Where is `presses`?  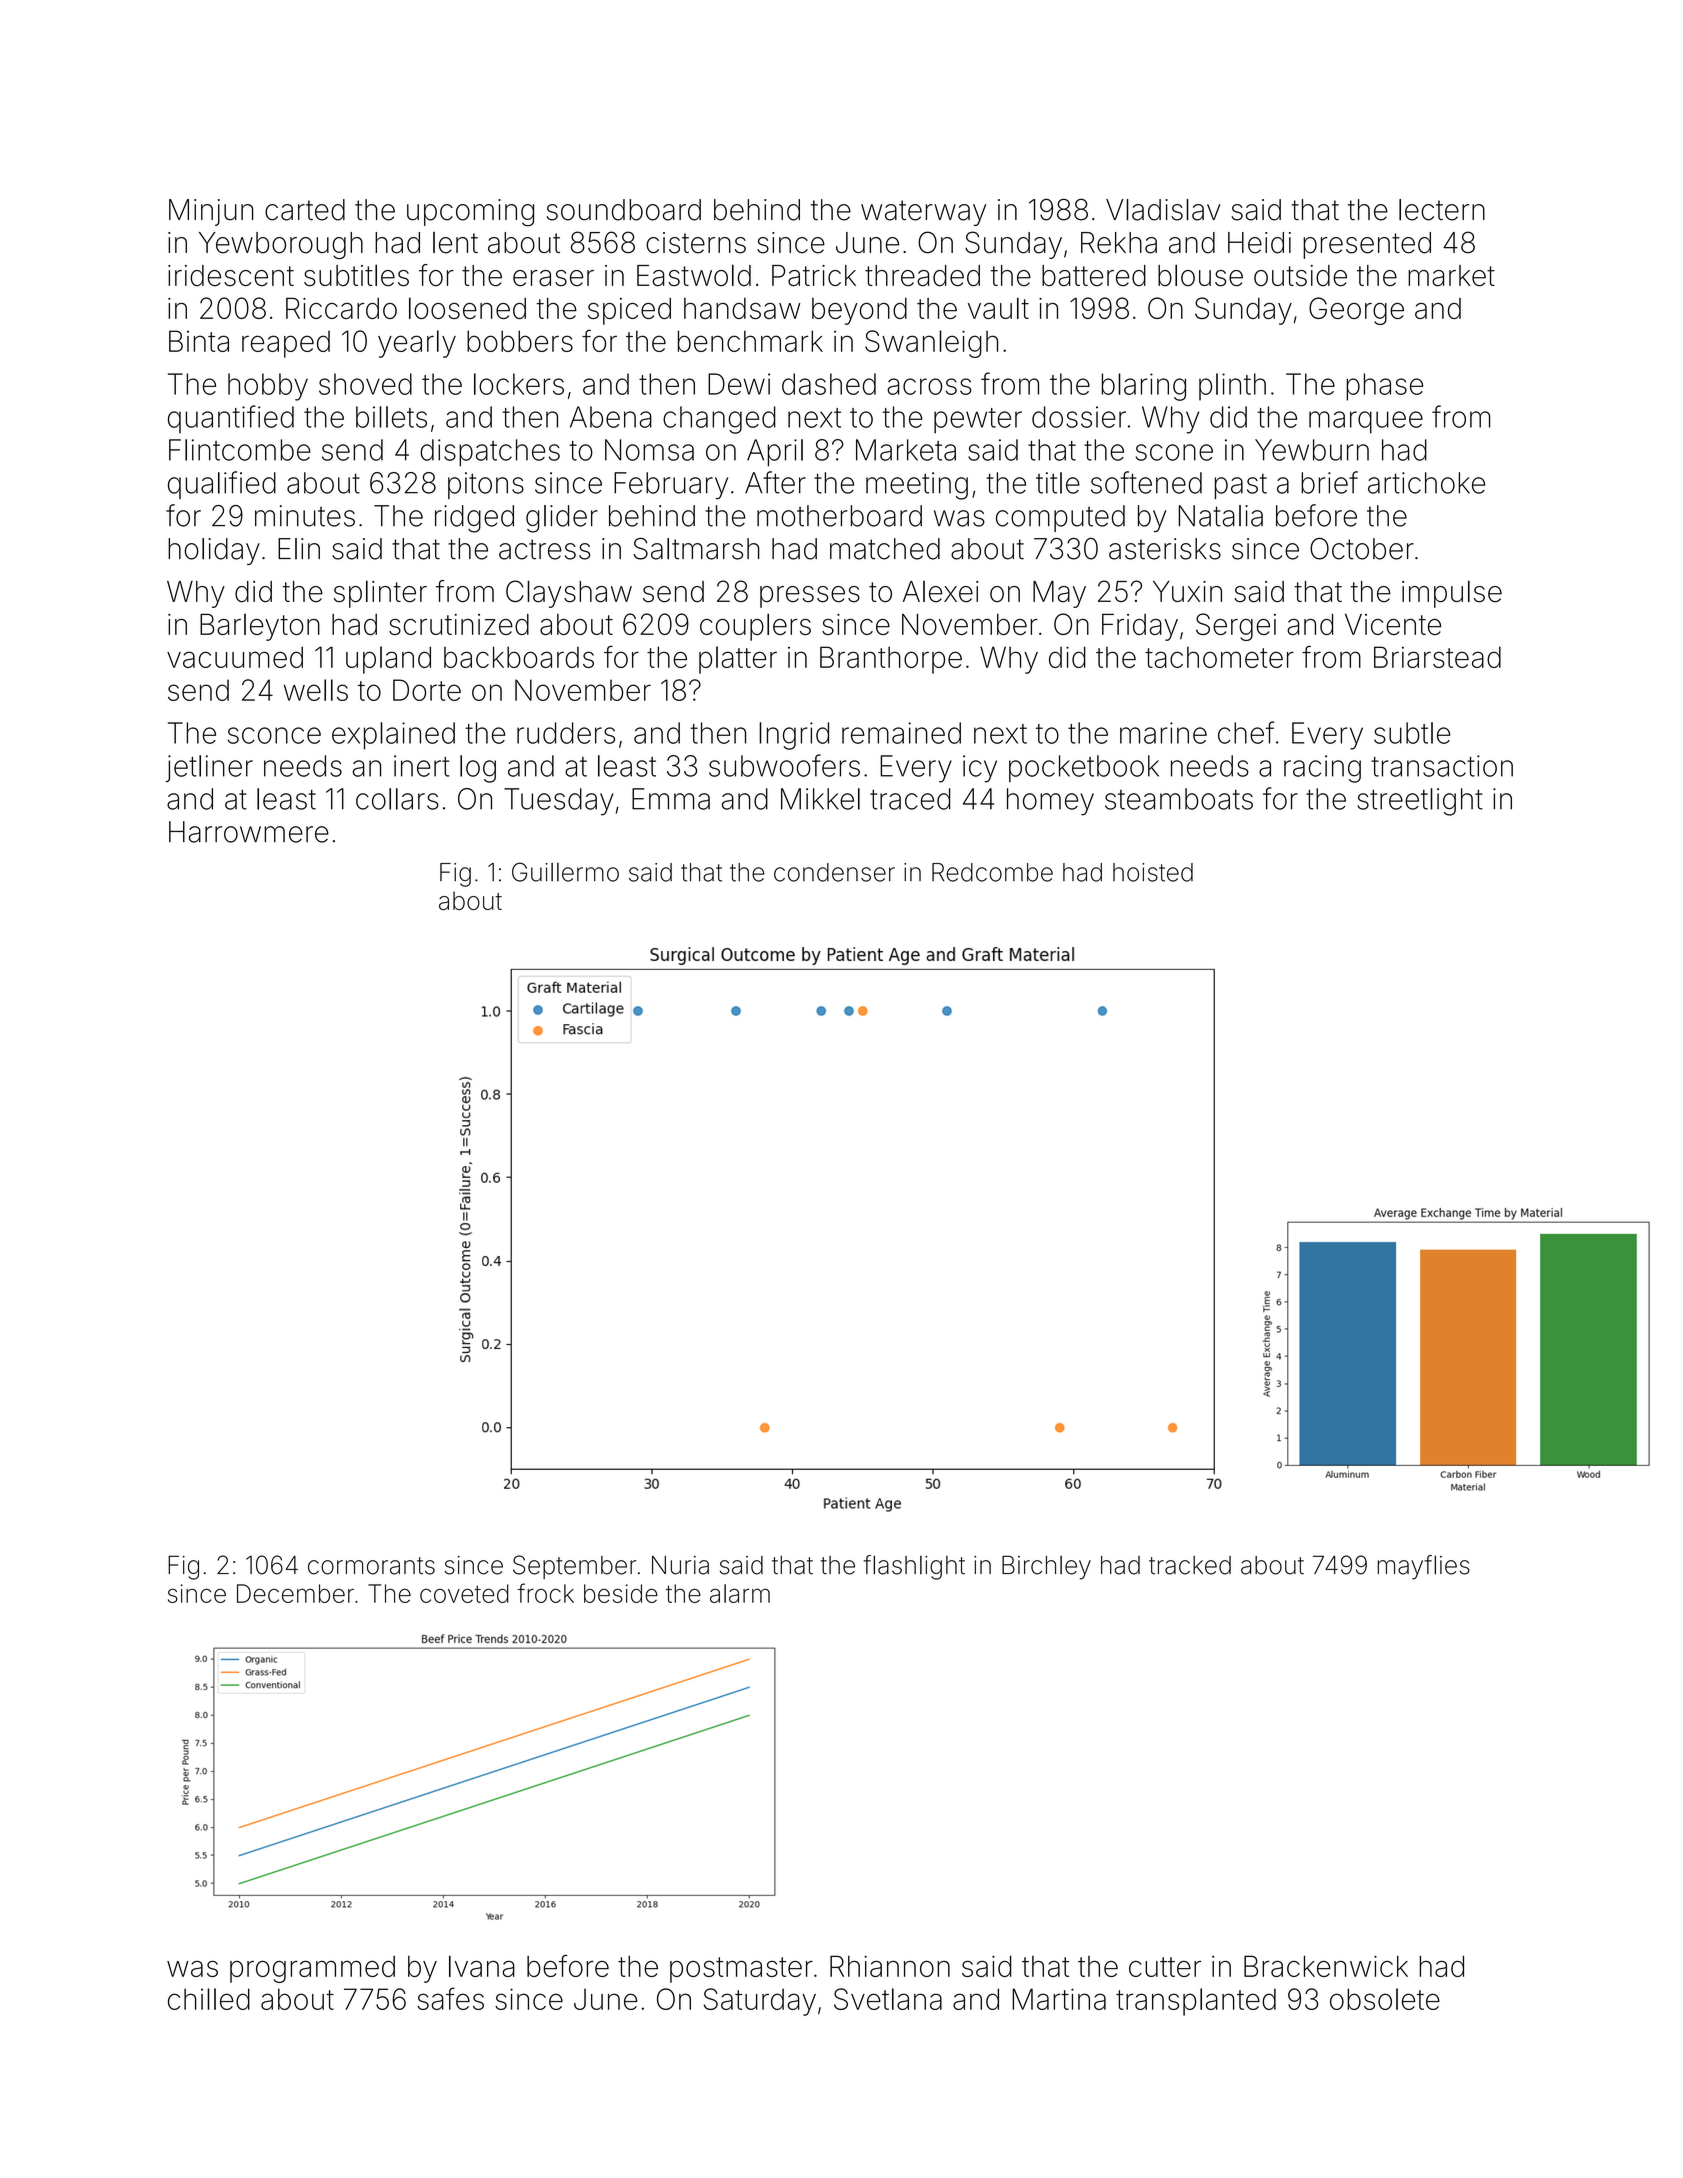
presses is located at coordinates (810, 597).
